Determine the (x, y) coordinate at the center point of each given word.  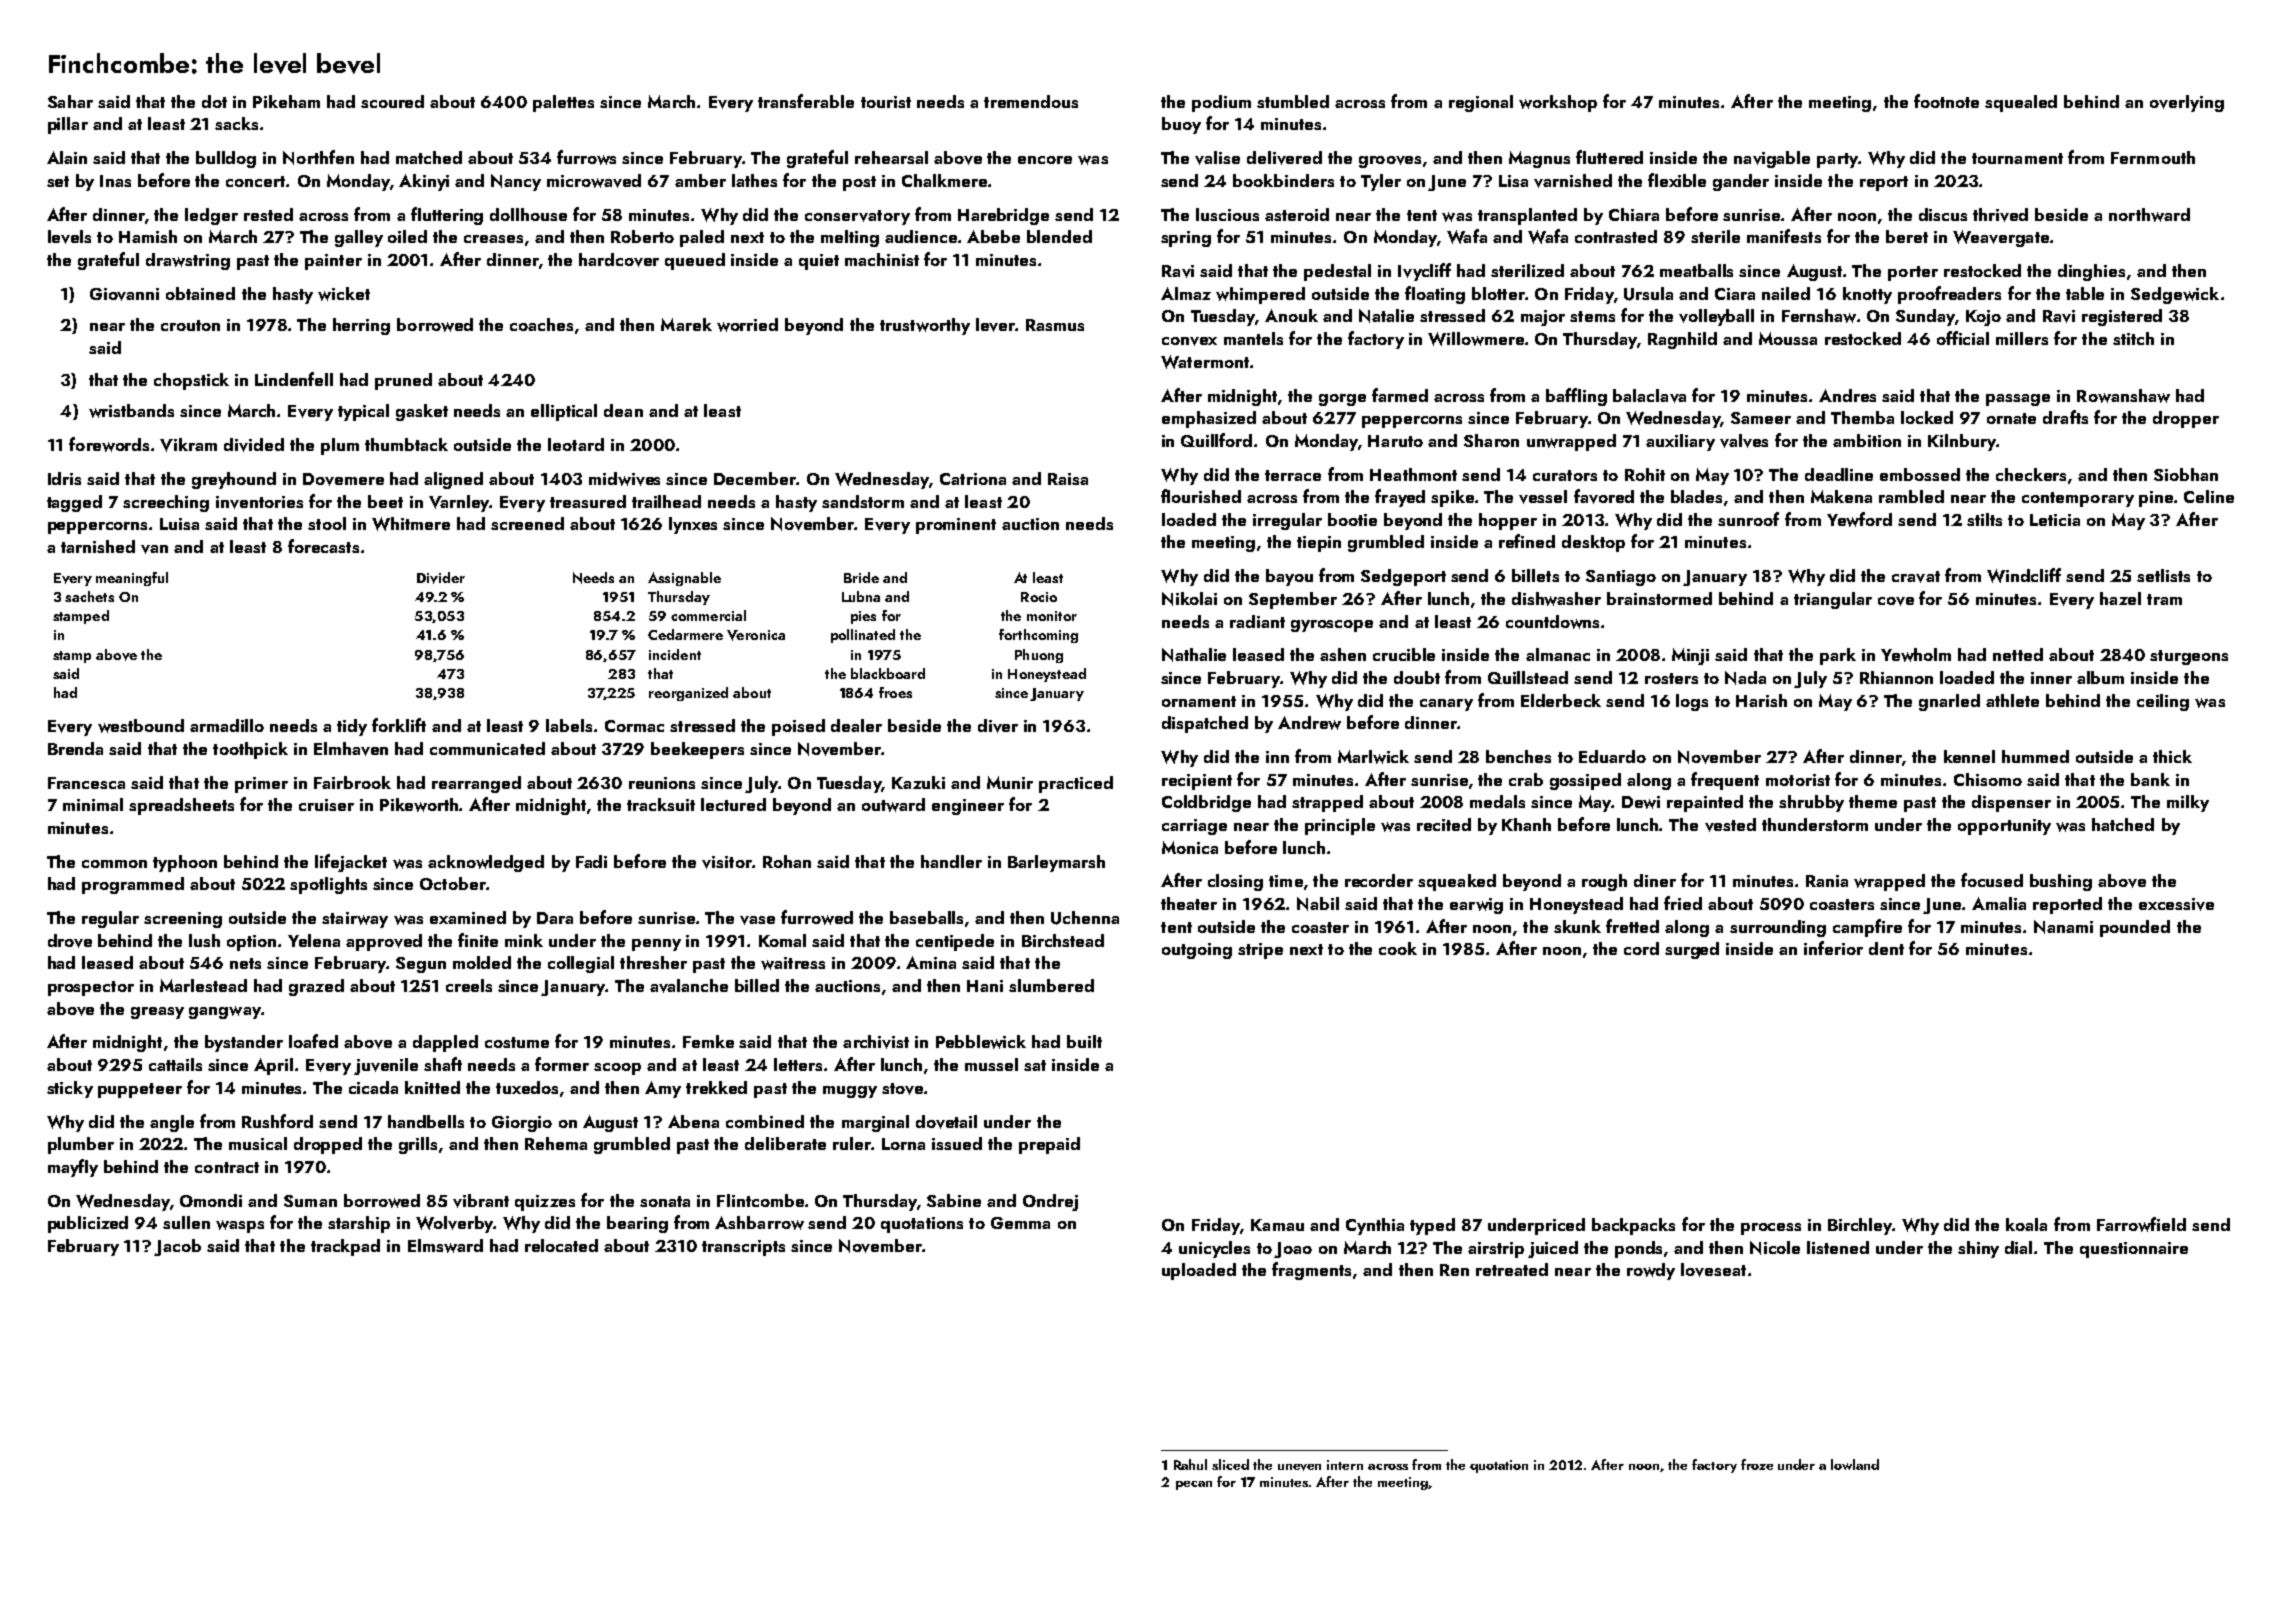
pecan (1194, 1485)
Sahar (70, 101)
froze (1757, 1464)
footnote (1946, 101)
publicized (88, 1224)
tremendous (1031, 101)
